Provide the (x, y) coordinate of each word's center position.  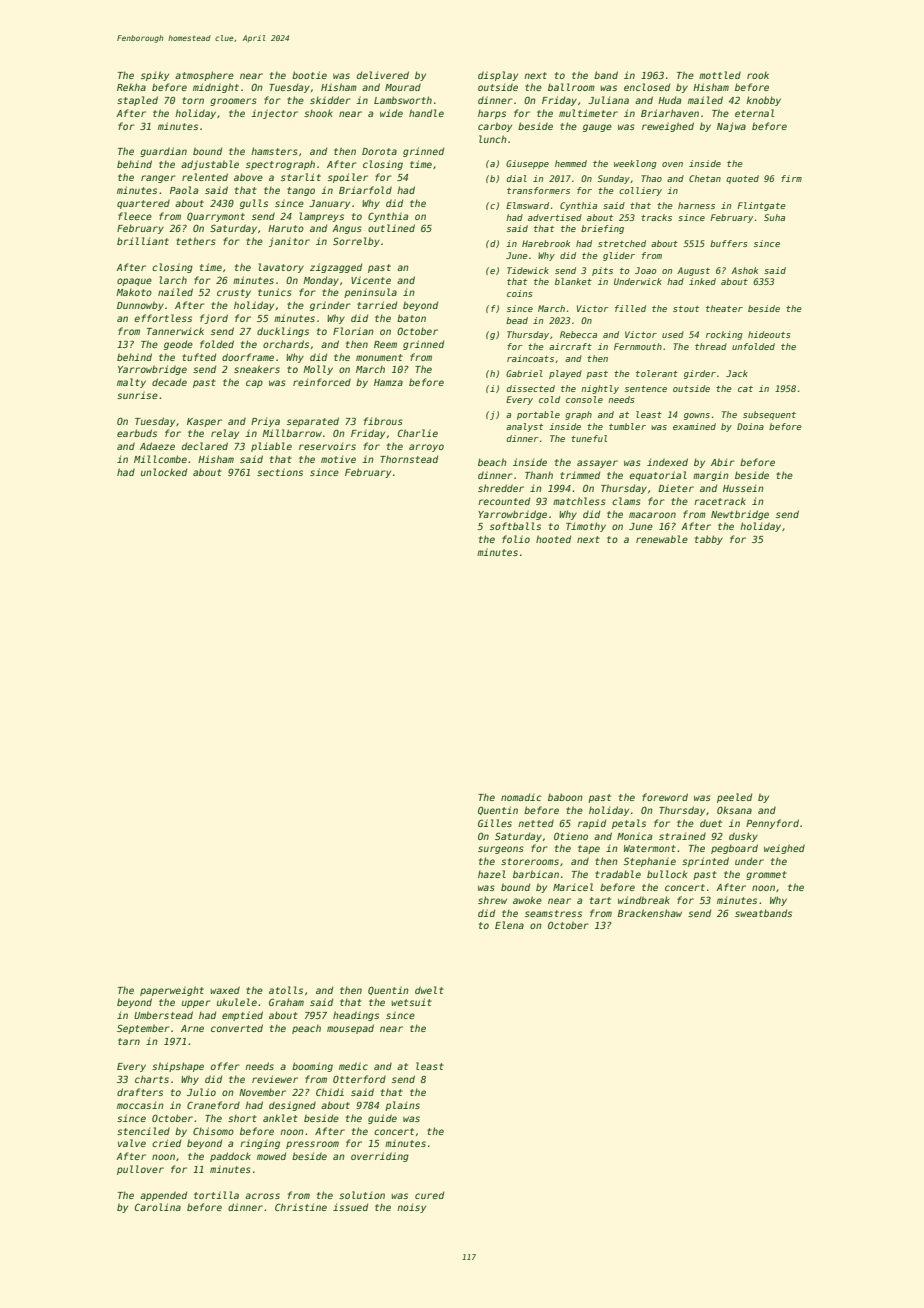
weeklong (635, 164)
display (498, 76)
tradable (618, 874)
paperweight (172, 991)
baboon (565, 797)
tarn (129, 1041)
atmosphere (204, 76)
